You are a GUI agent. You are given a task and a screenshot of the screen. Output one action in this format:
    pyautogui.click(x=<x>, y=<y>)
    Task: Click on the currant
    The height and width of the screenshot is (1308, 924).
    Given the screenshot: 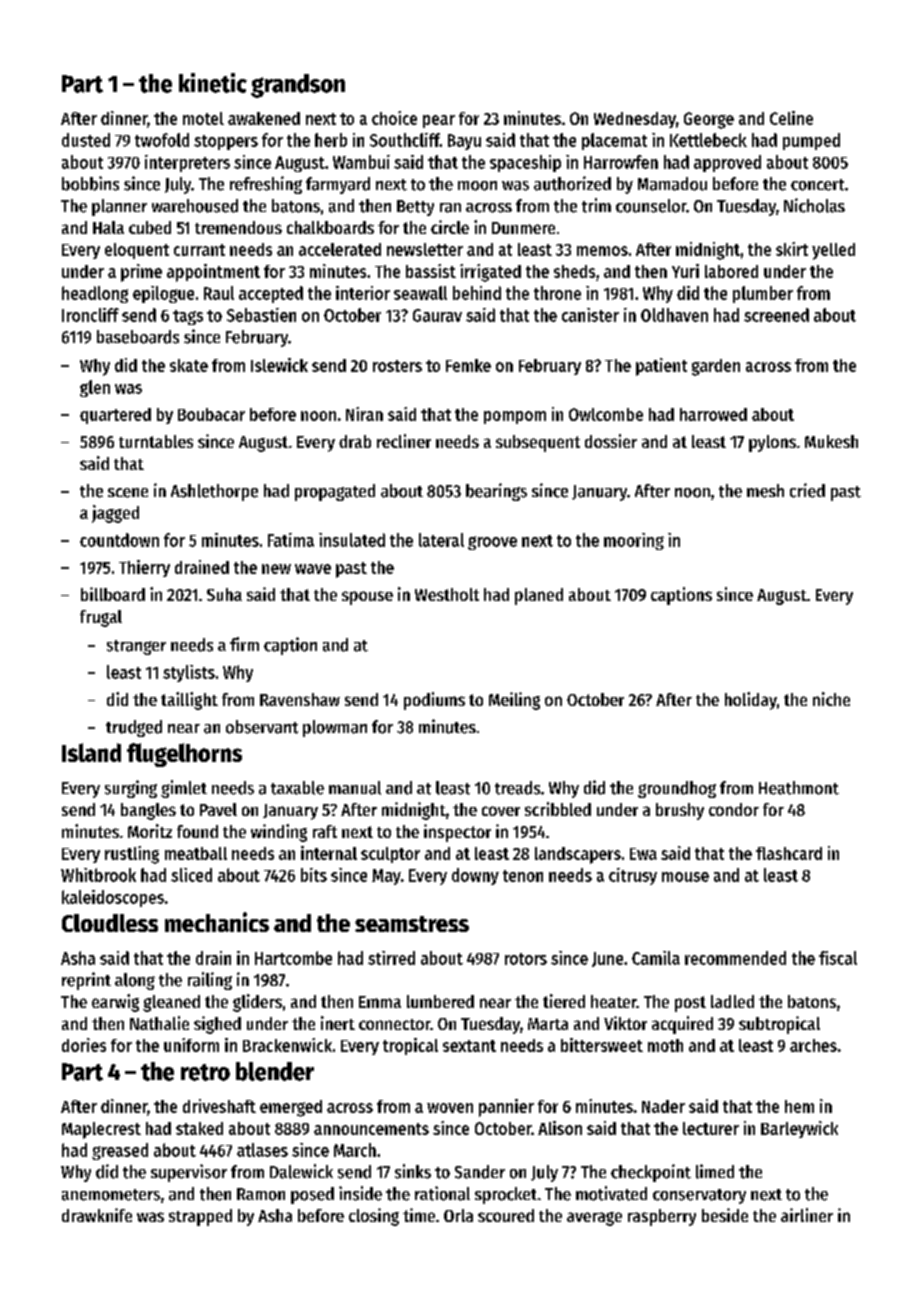 What is the action you would take?
    pyautogui.click(x=199, y=250)
